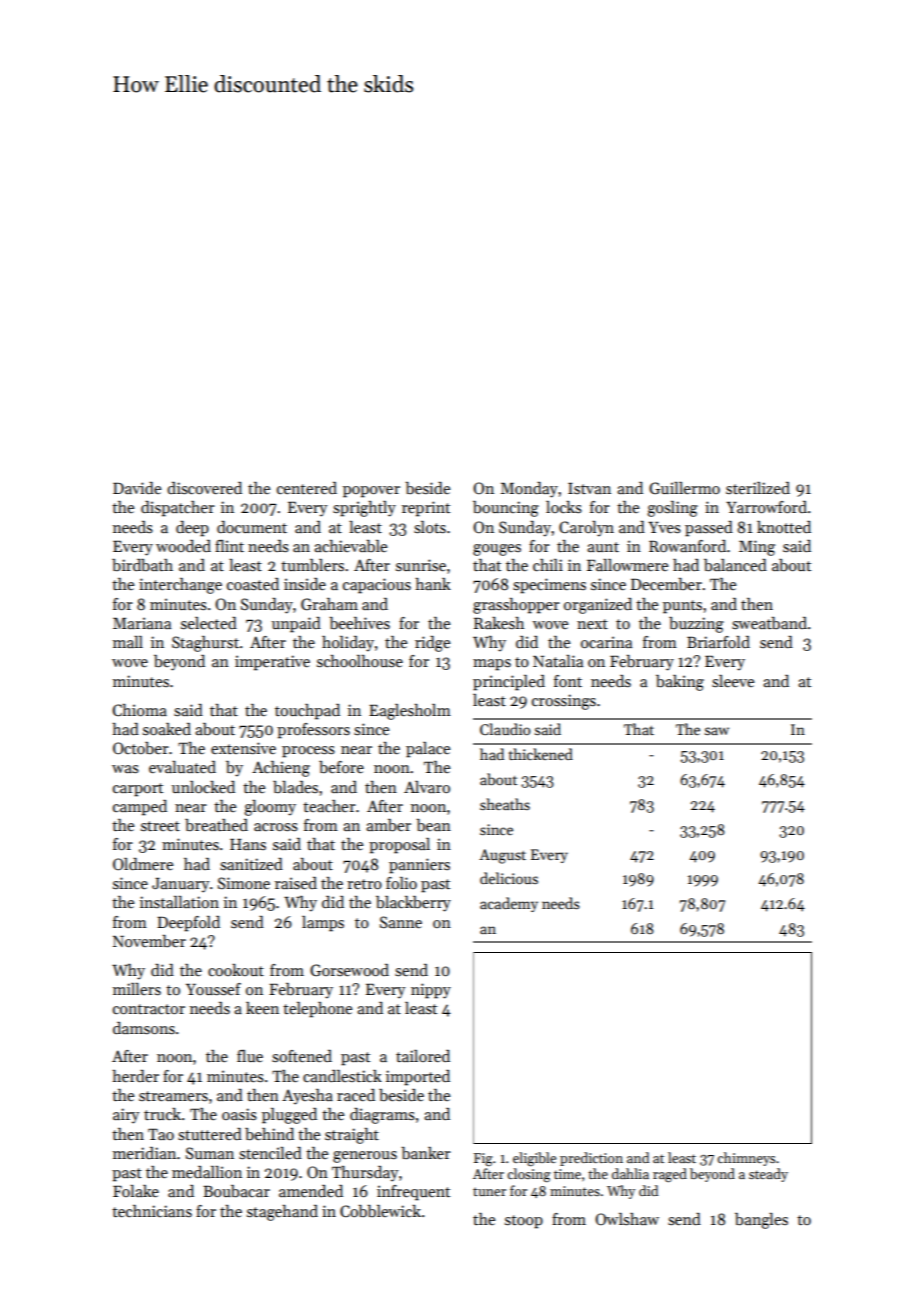  Describe the element at coordinates (282, 1213) in the screenshot. I see `stagehand` at that location.
